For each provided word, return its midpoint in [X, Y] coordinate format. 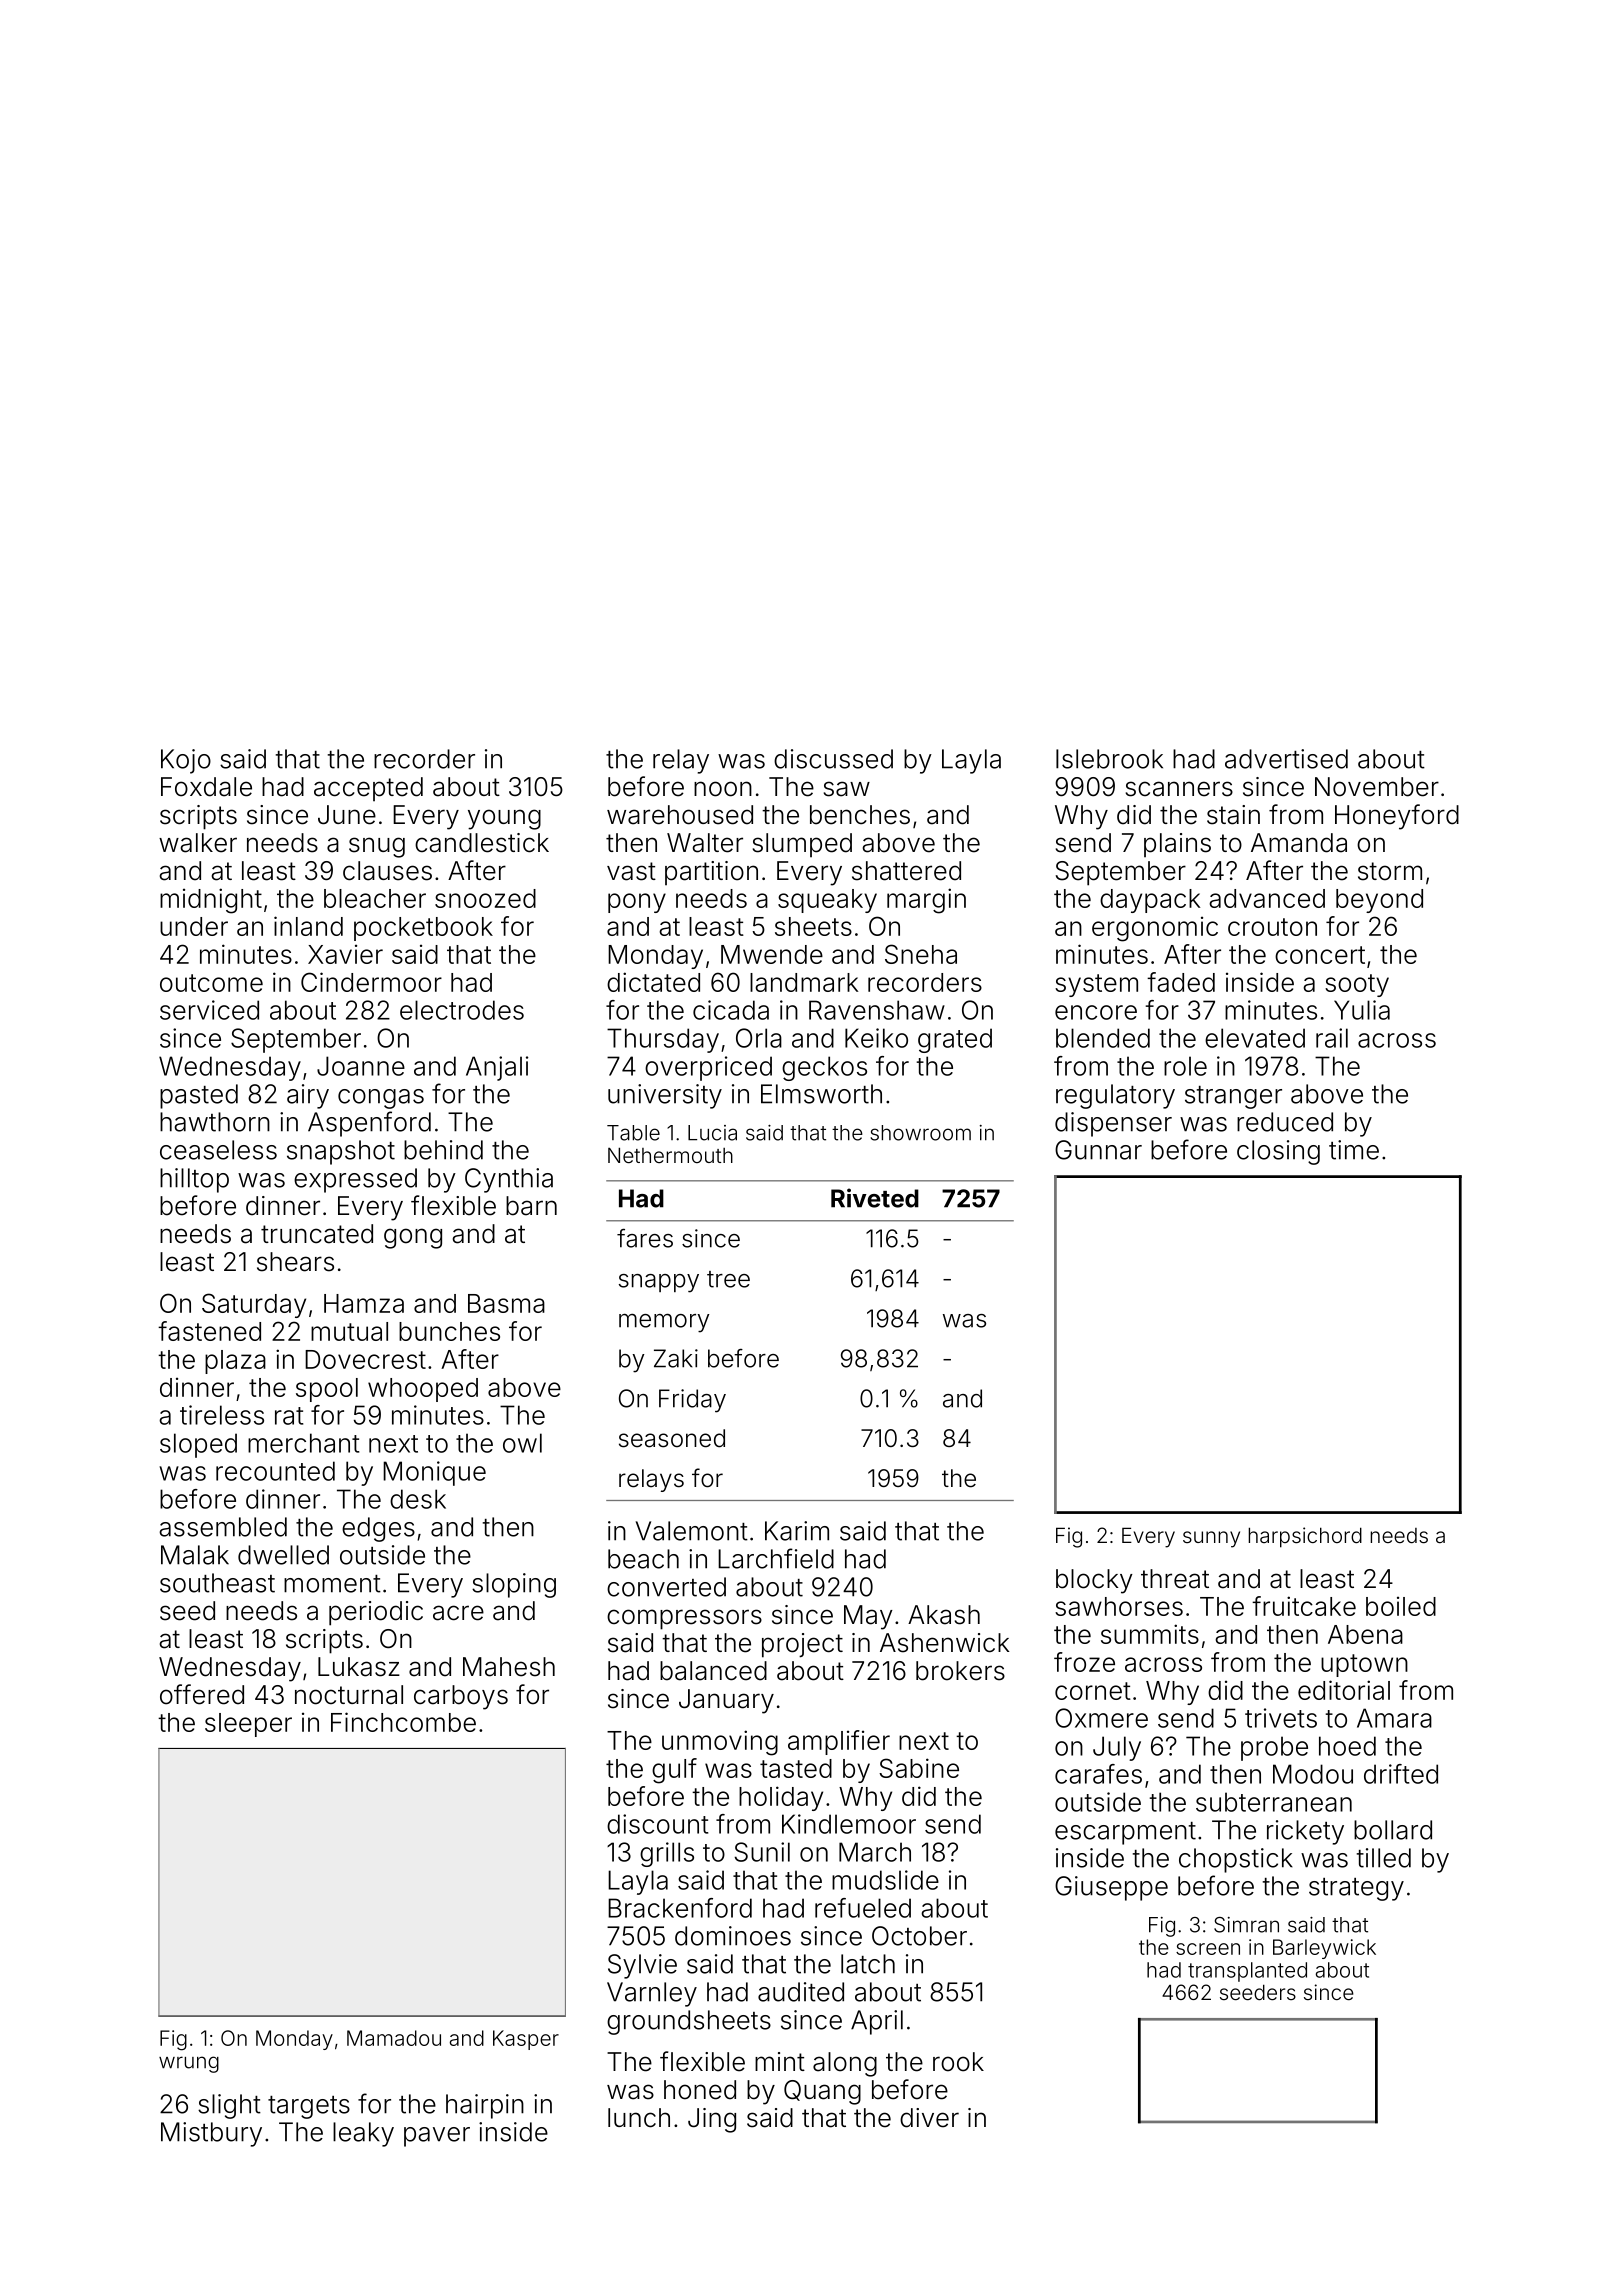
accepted [368, 789]
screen [1208, 1949]
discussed [833, 759]
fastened [209, 1331]
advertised [1286, 759]
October [919, 1936]
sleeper [248, 1725]
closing [1278, 1152]
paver [437, 2137]
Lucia [712, 1133]
